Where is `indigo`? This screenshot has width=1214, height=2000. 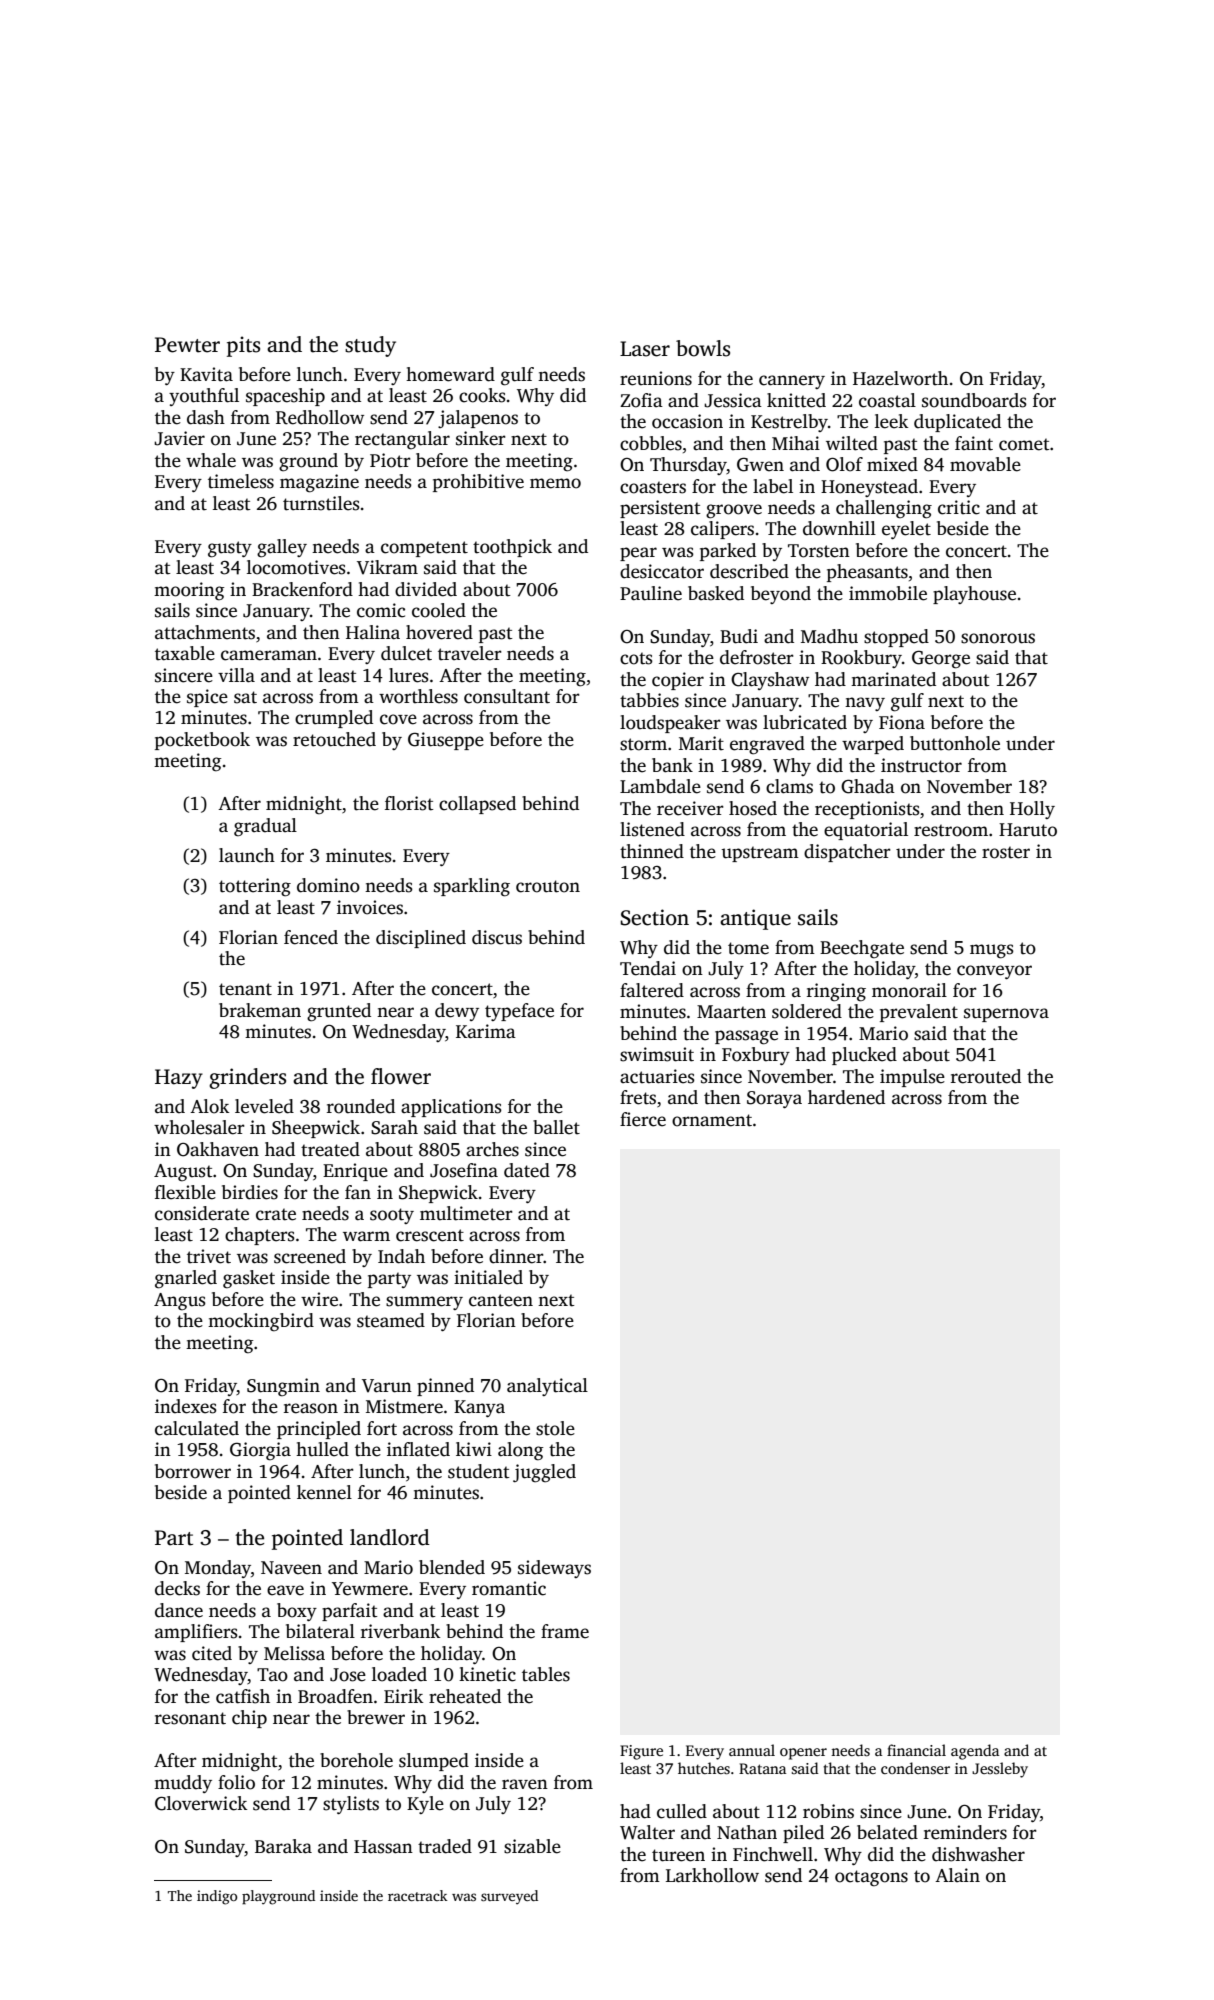 indigo is located at coordinates (217, 1897).
